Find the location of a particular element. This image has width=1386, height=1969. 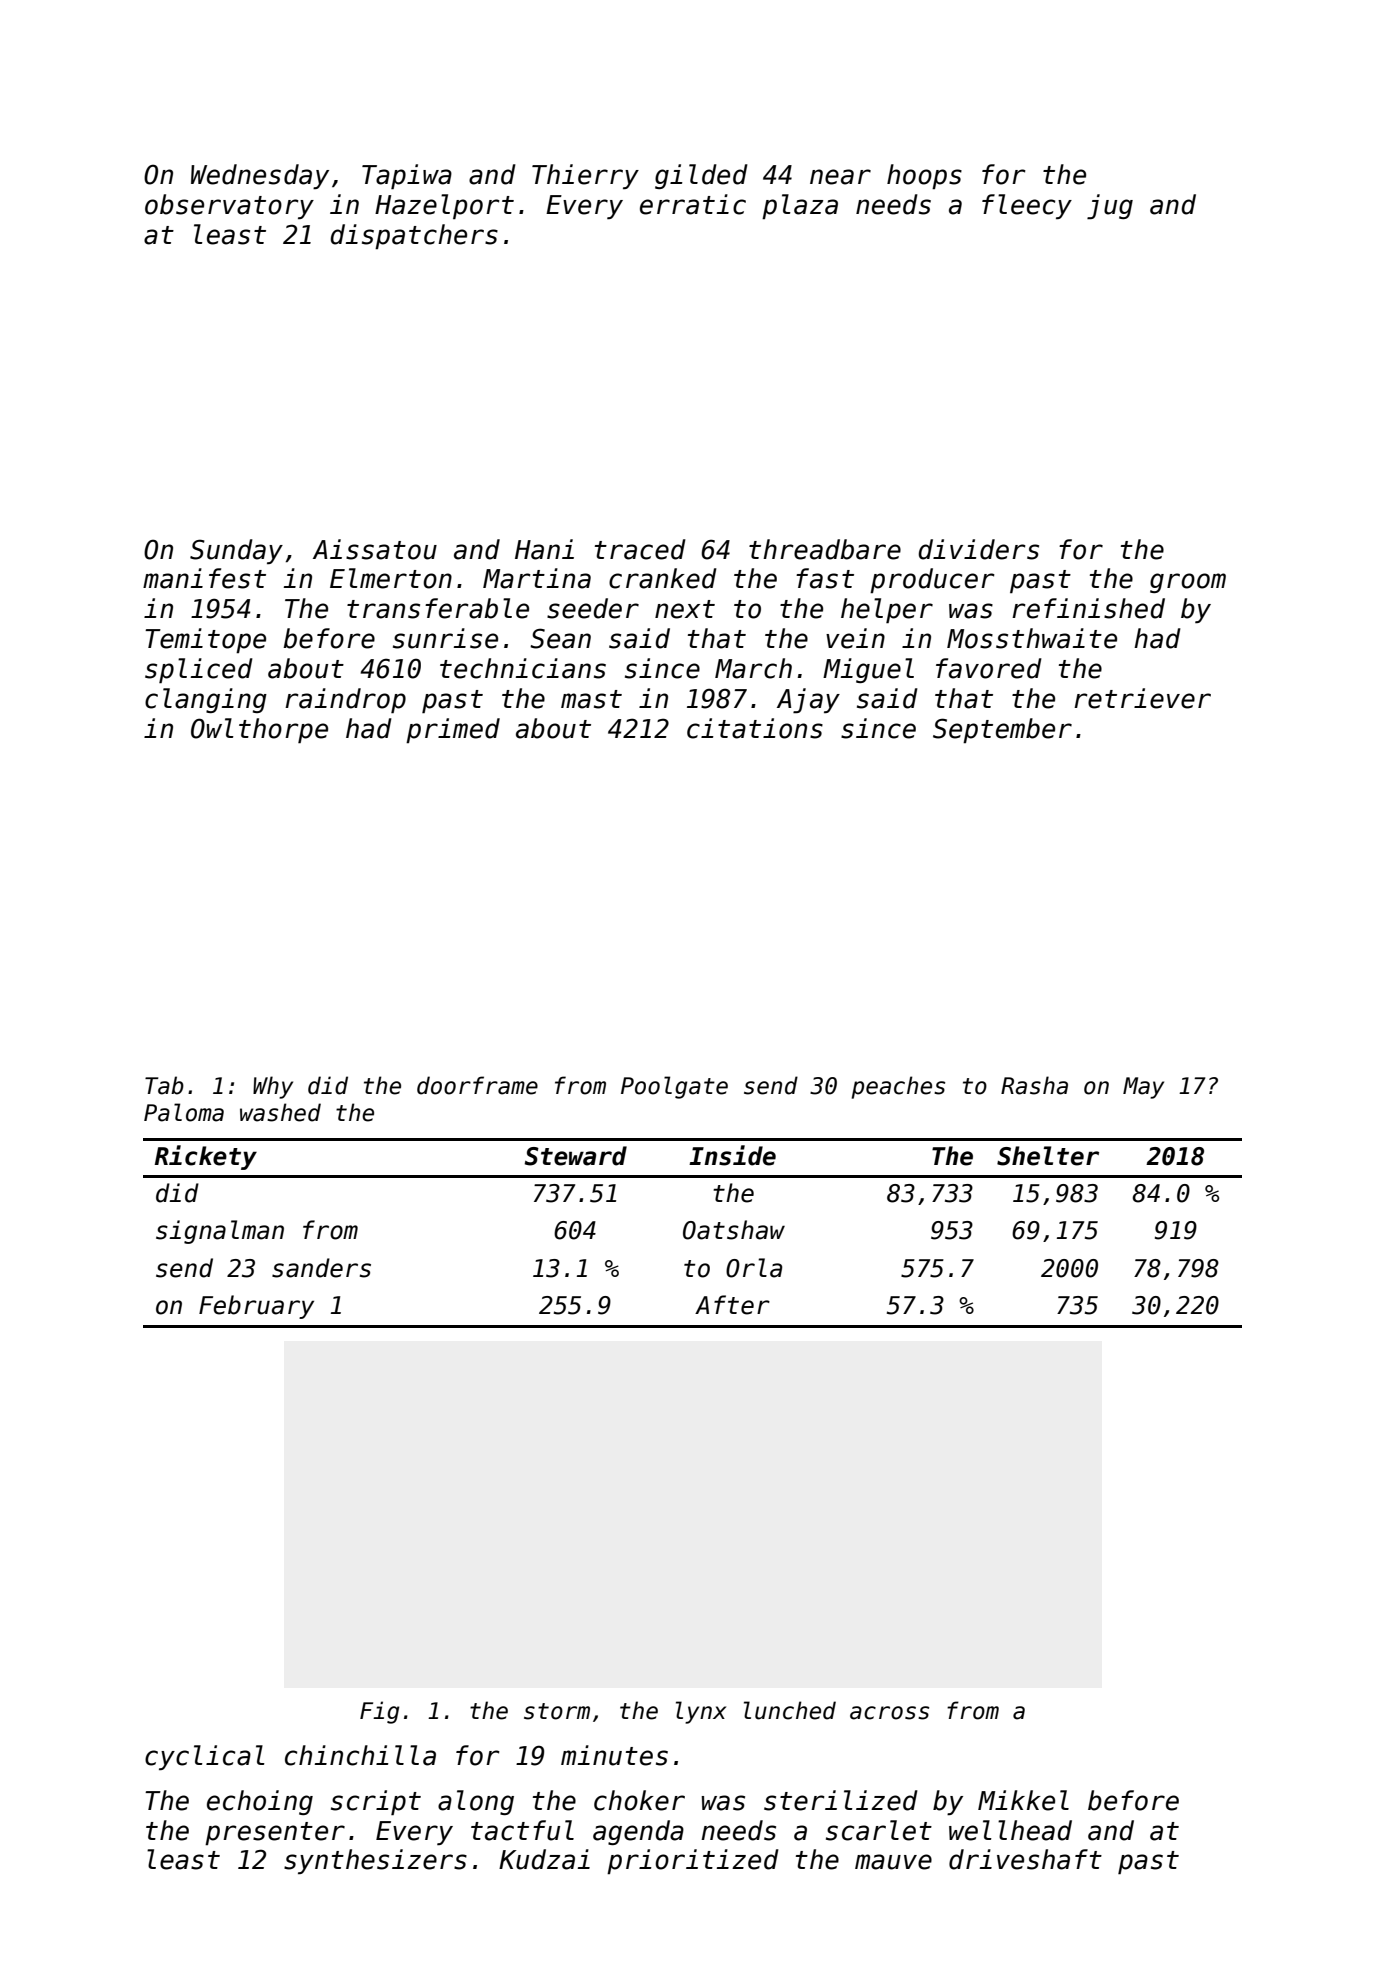

Shelter is located at coordinates (1048, 1156).
